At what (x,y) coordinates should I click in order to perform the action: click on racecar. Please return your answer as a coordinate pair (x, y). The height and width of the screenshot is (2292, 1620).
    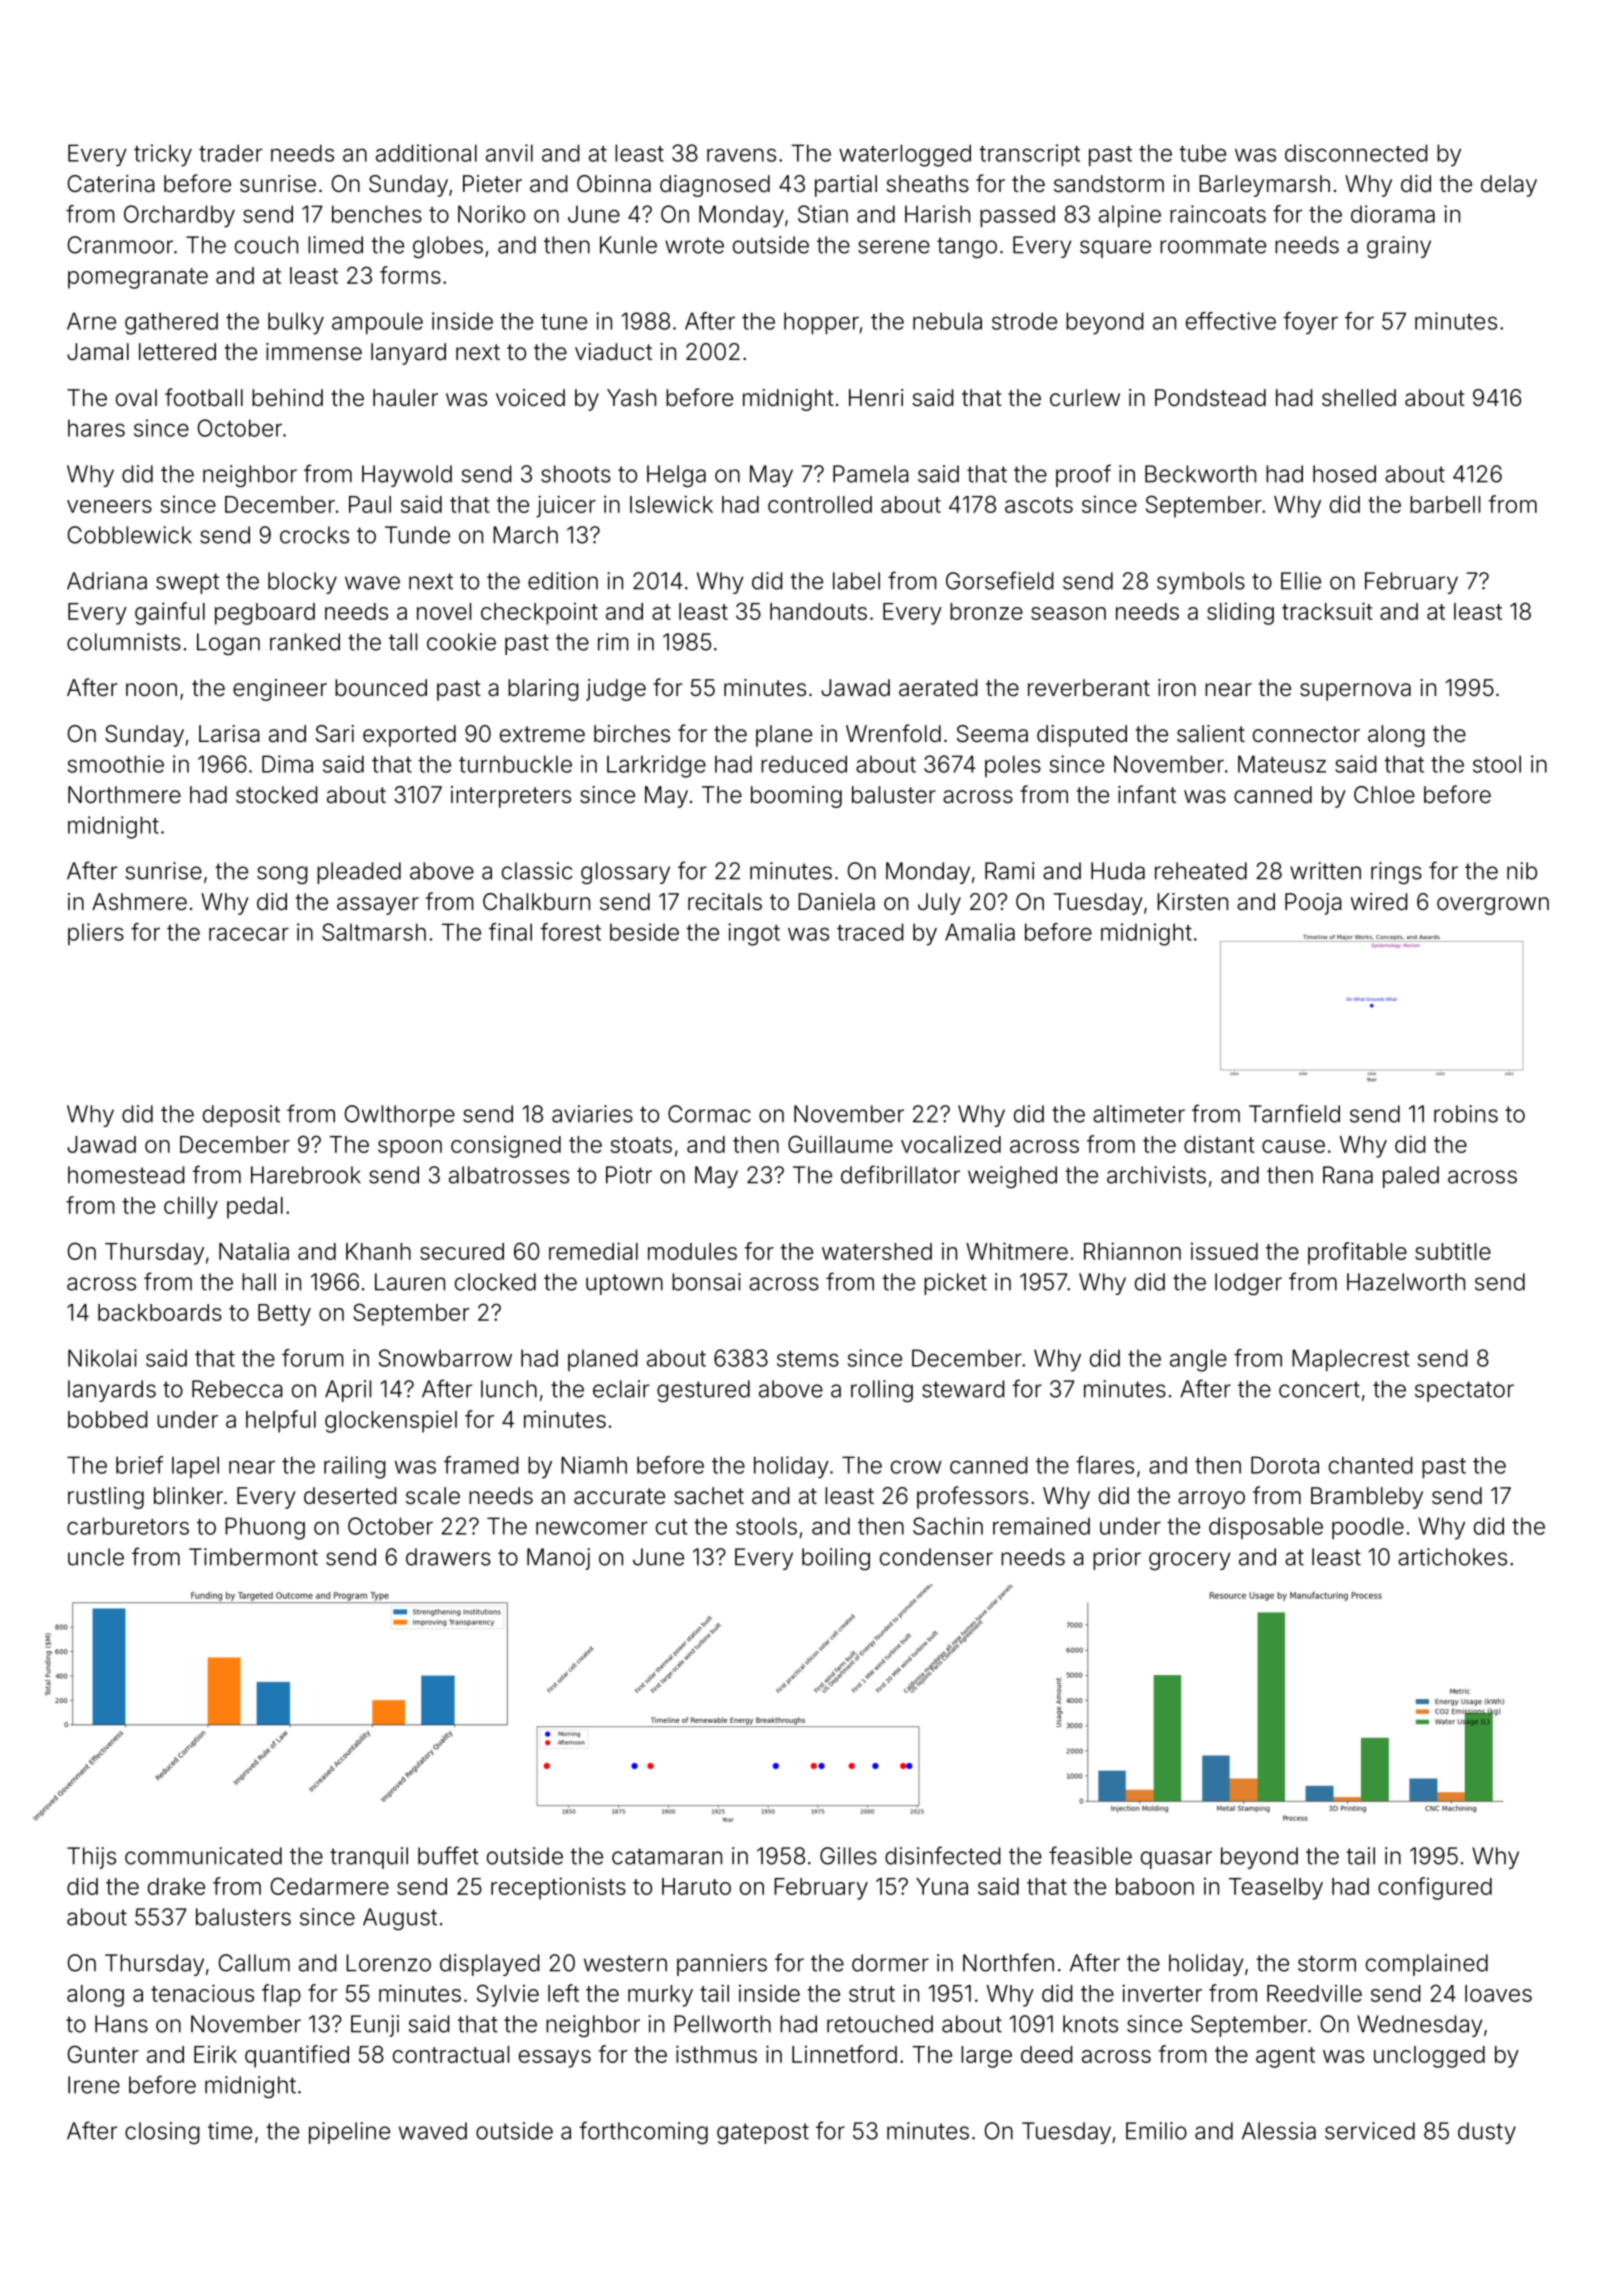
    Looking at the image, I should click on (249, 934).
